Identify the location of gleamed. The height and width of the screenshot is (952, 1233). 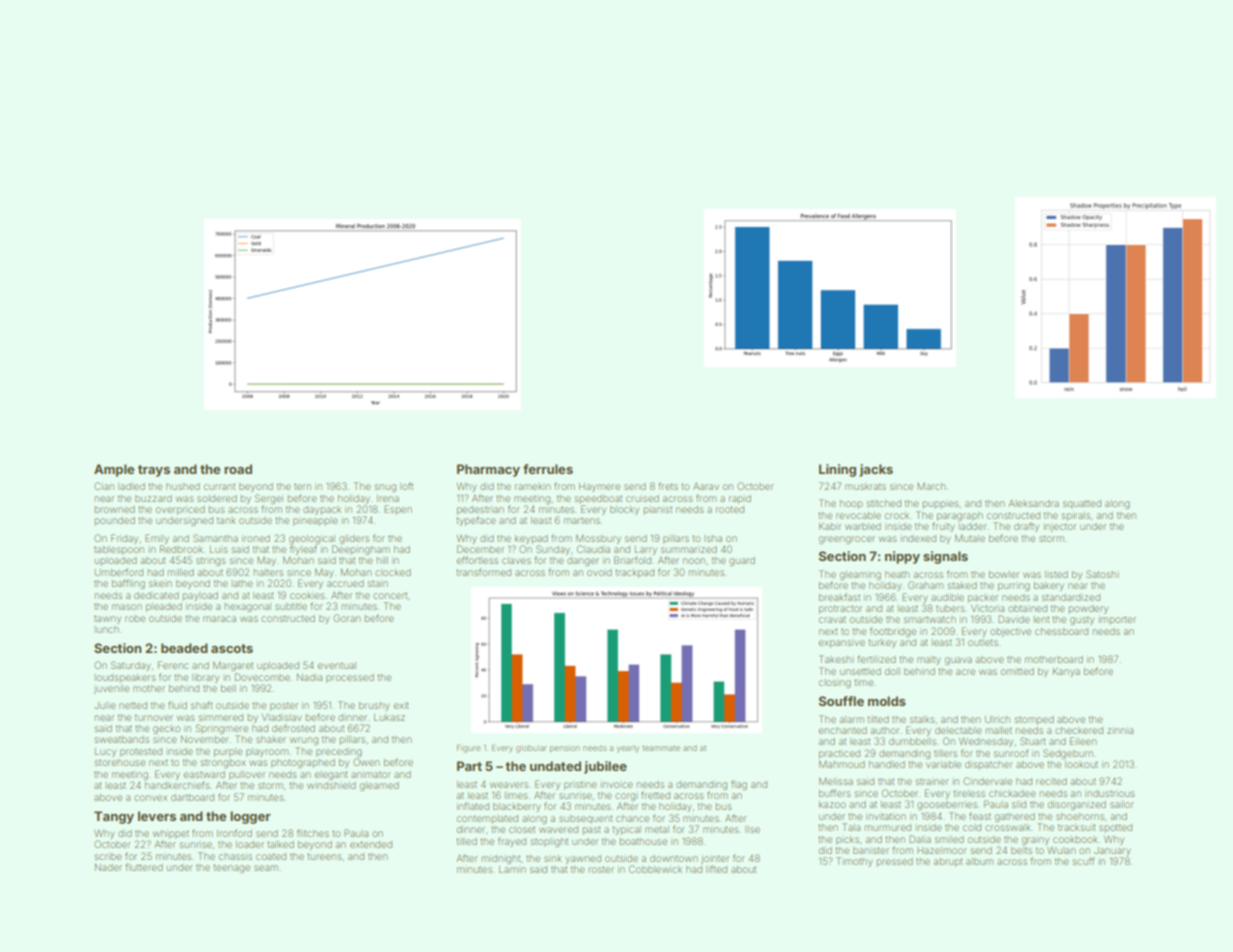
(379, 786).
